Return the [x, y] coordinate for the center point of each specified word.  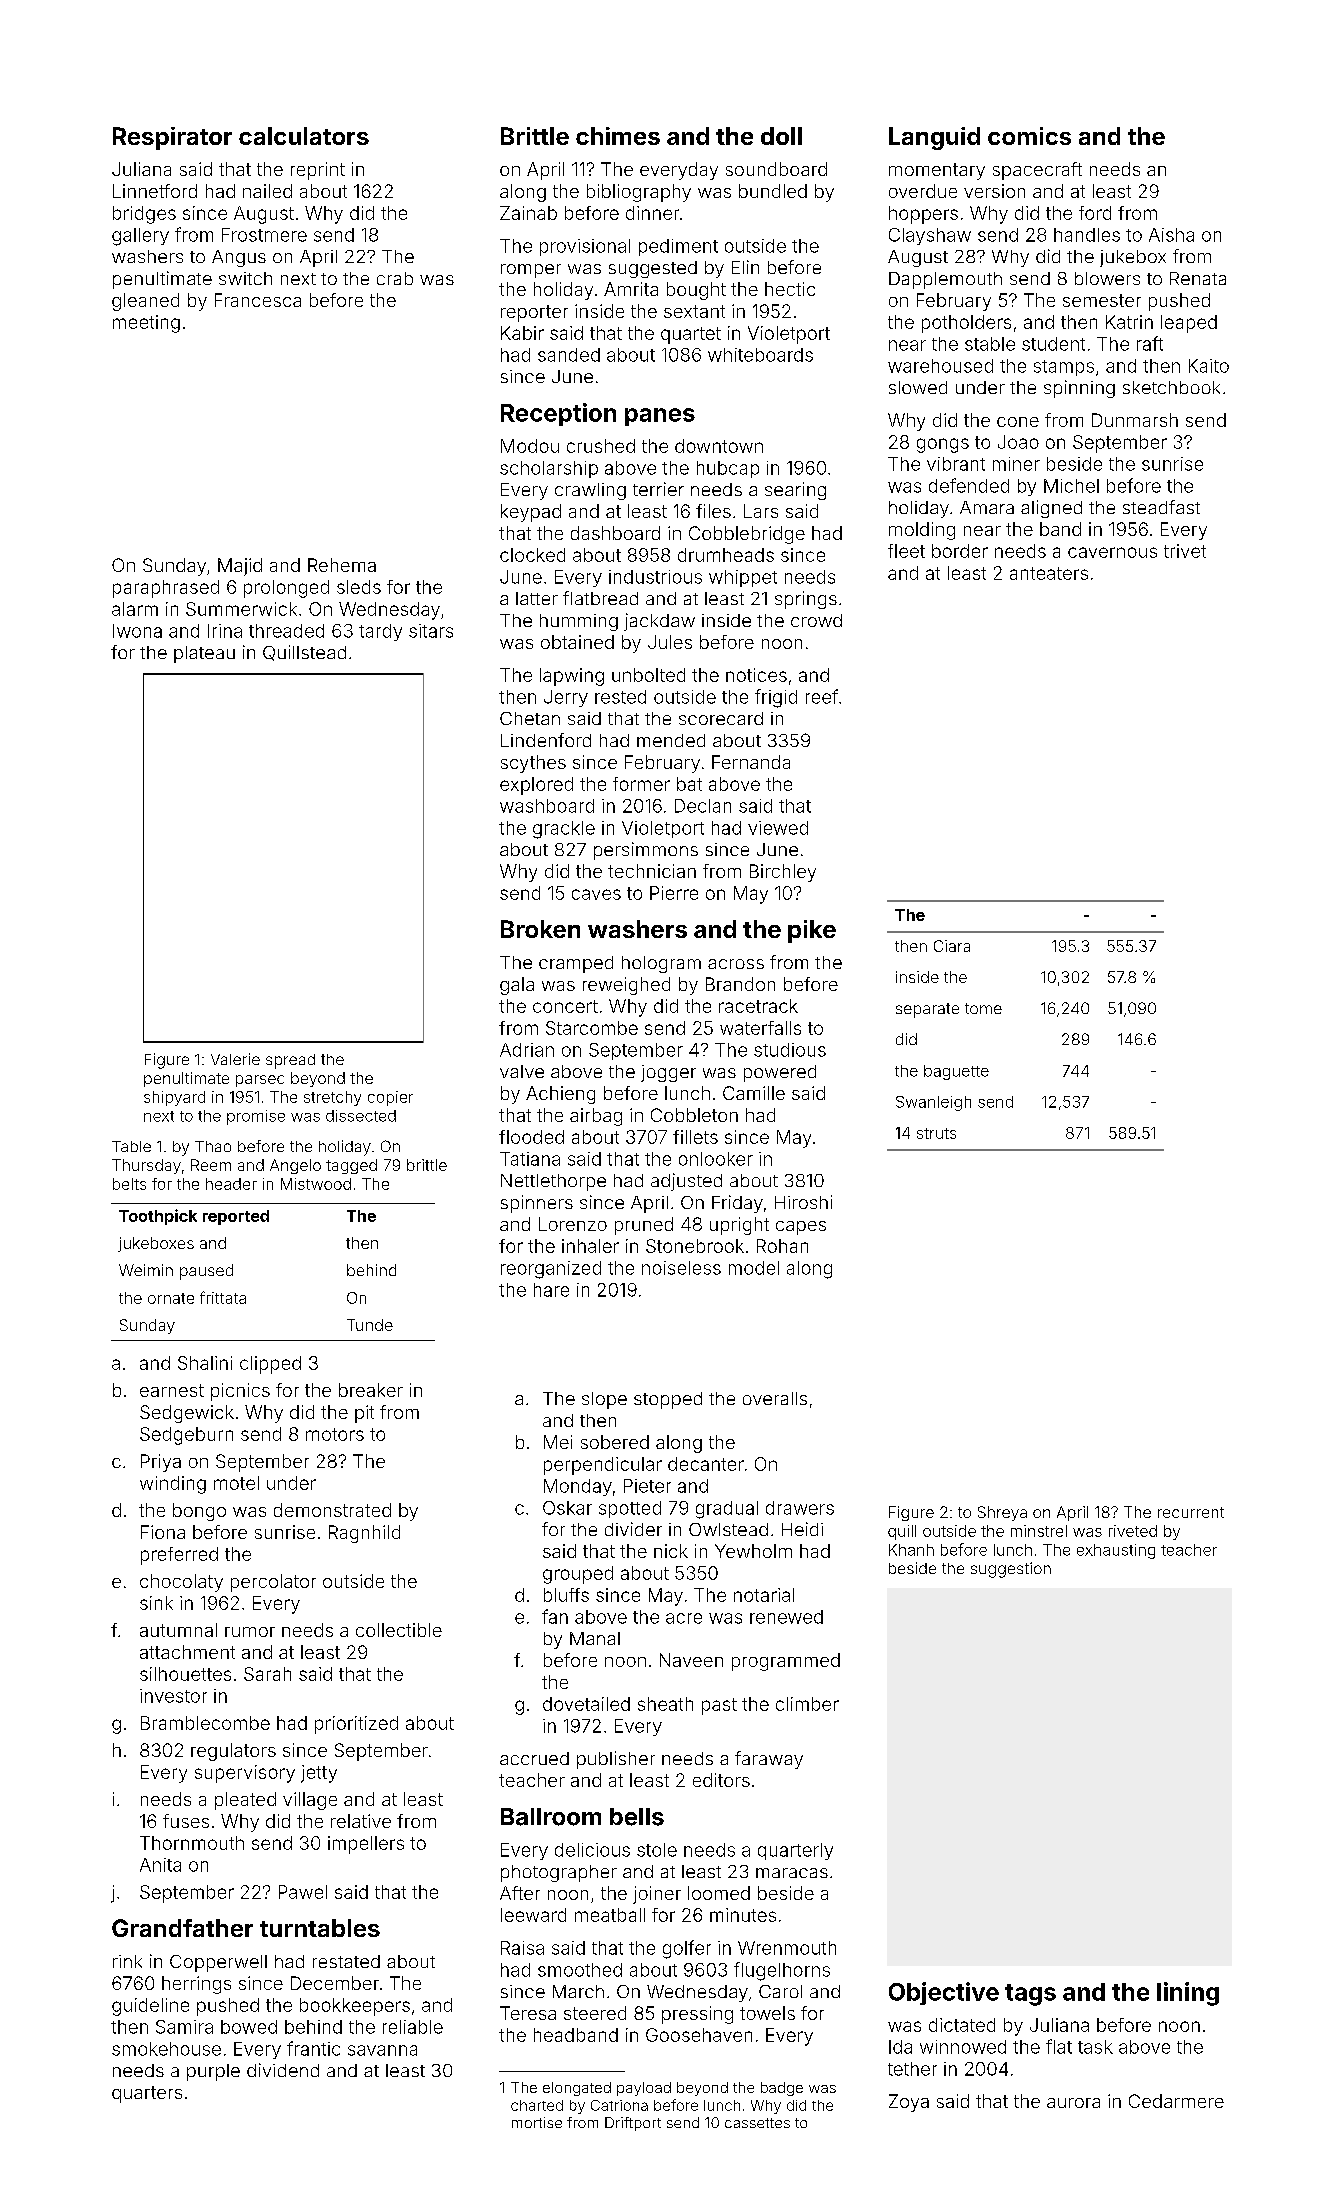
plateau [204, 654]
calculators [304, 136]
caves [596, 894]
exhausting [1116, 1551]
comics [1029, 136]
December [335, 1983]
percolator [273, 1583]
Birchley [783, 873]
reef [822, 696]
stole [657, 1850]
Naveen [691, 1660]
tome [983, 1008]
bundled [773, 191]
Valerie [235, 1059]
